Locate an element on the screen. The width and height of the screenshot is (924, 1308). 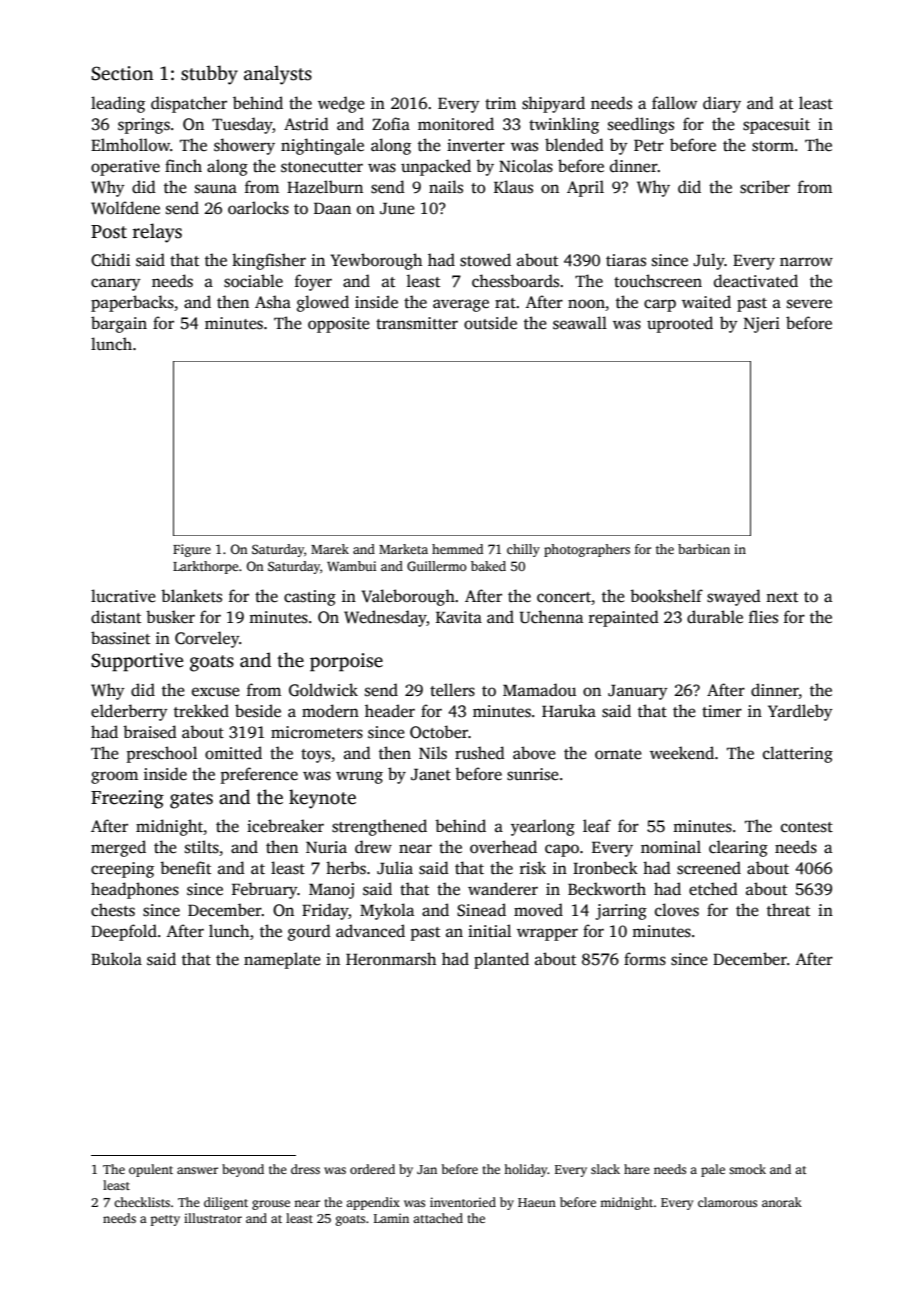
attached is located at coordinates (438, 1218).
